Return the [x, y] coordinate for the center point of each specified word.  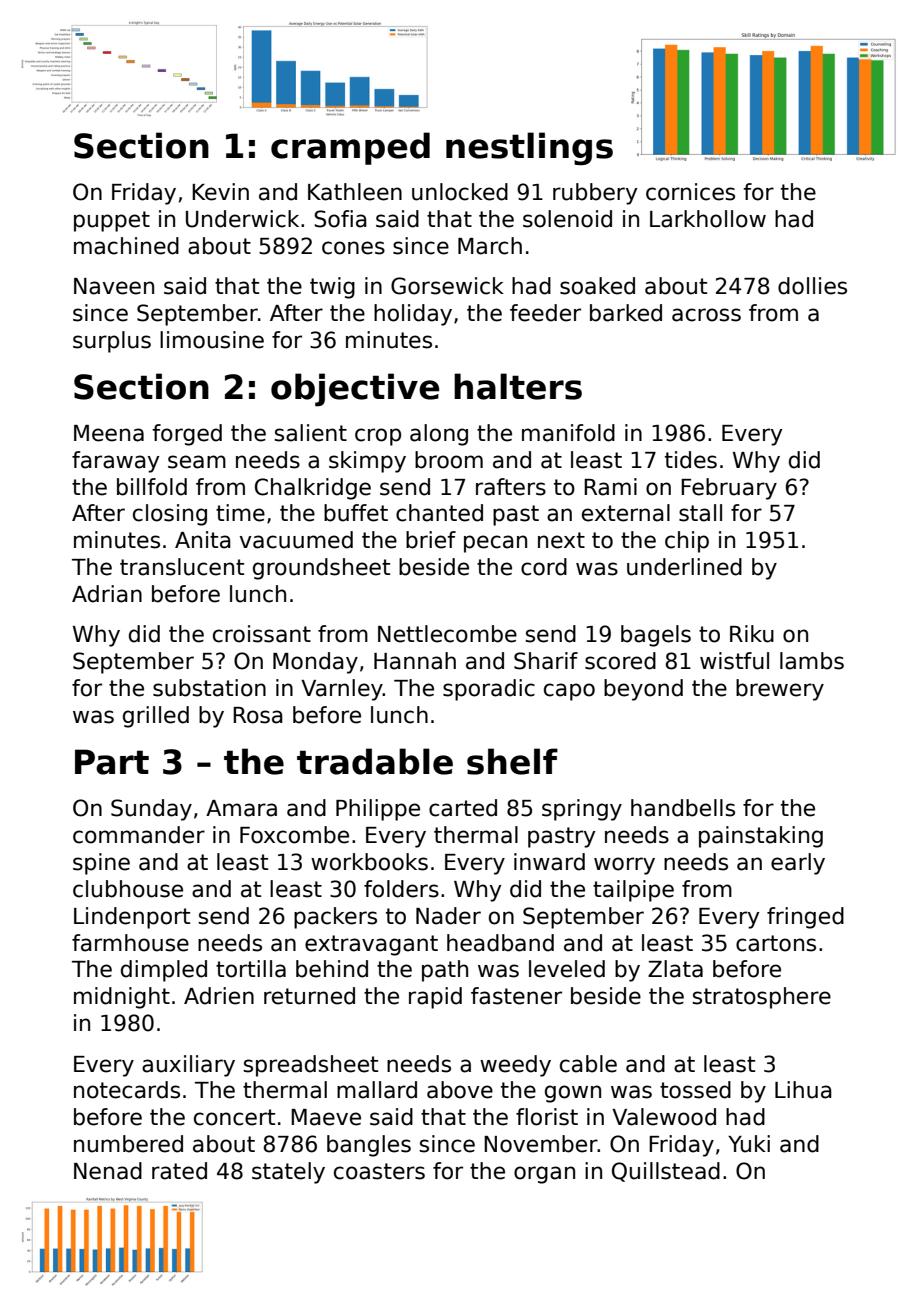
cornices [690, 192]
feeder [545, 313]
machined [126, 246]
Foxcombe [294, 835]
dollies [812, 286]
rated [179, 1171]
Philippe [378, 810]
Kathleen [355, 192]
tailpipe [633, 891]
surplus [112, 342]
